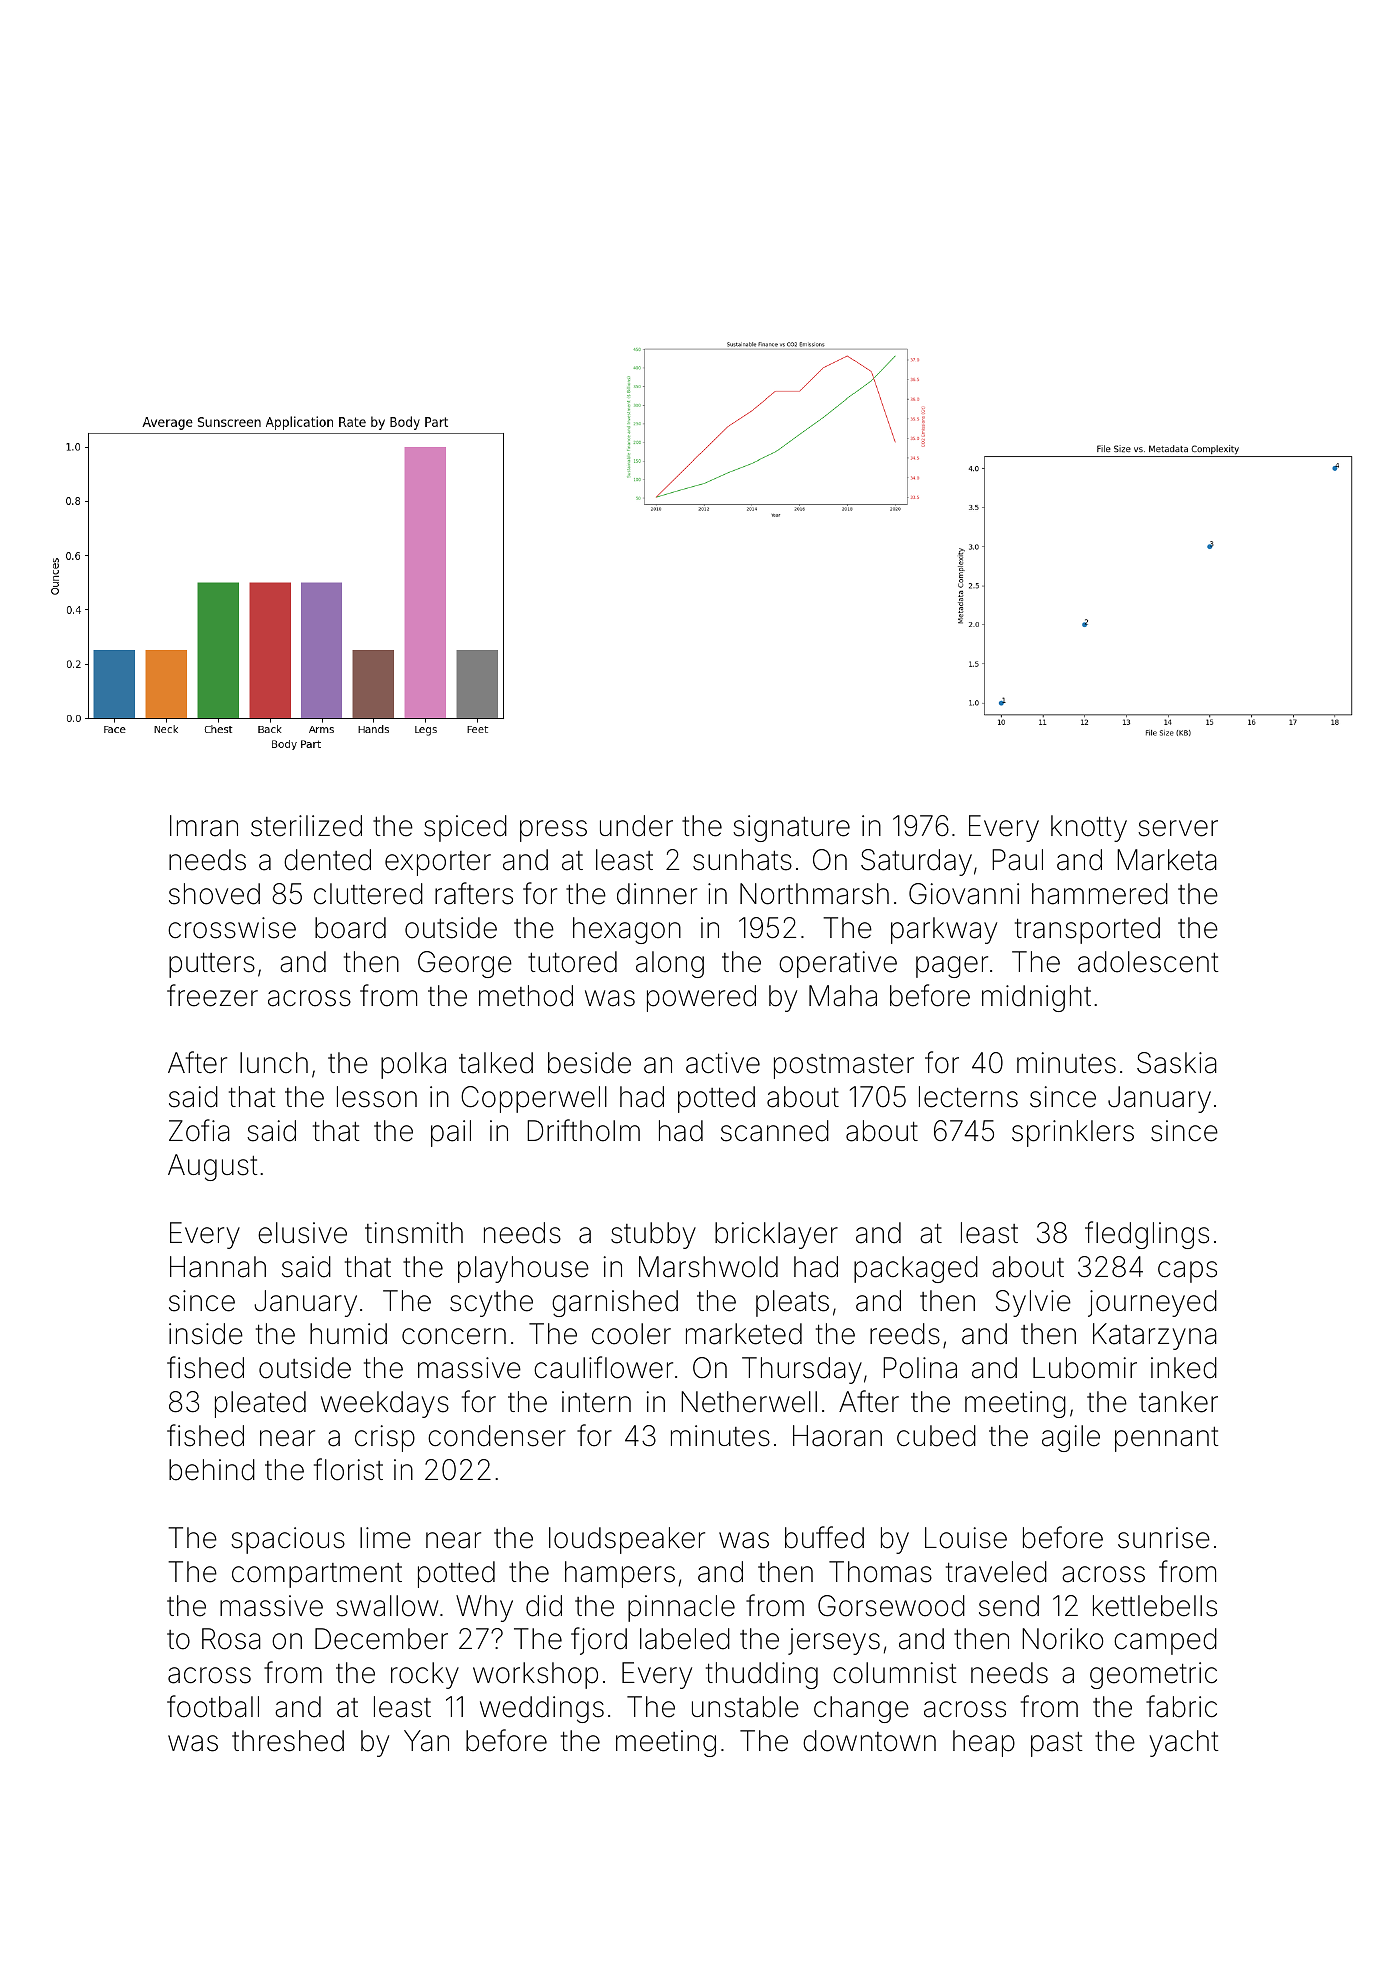  What do you see at coordinates (701, 998) in the screenshot?
I see `powered` at bounding box center [701, 998].
